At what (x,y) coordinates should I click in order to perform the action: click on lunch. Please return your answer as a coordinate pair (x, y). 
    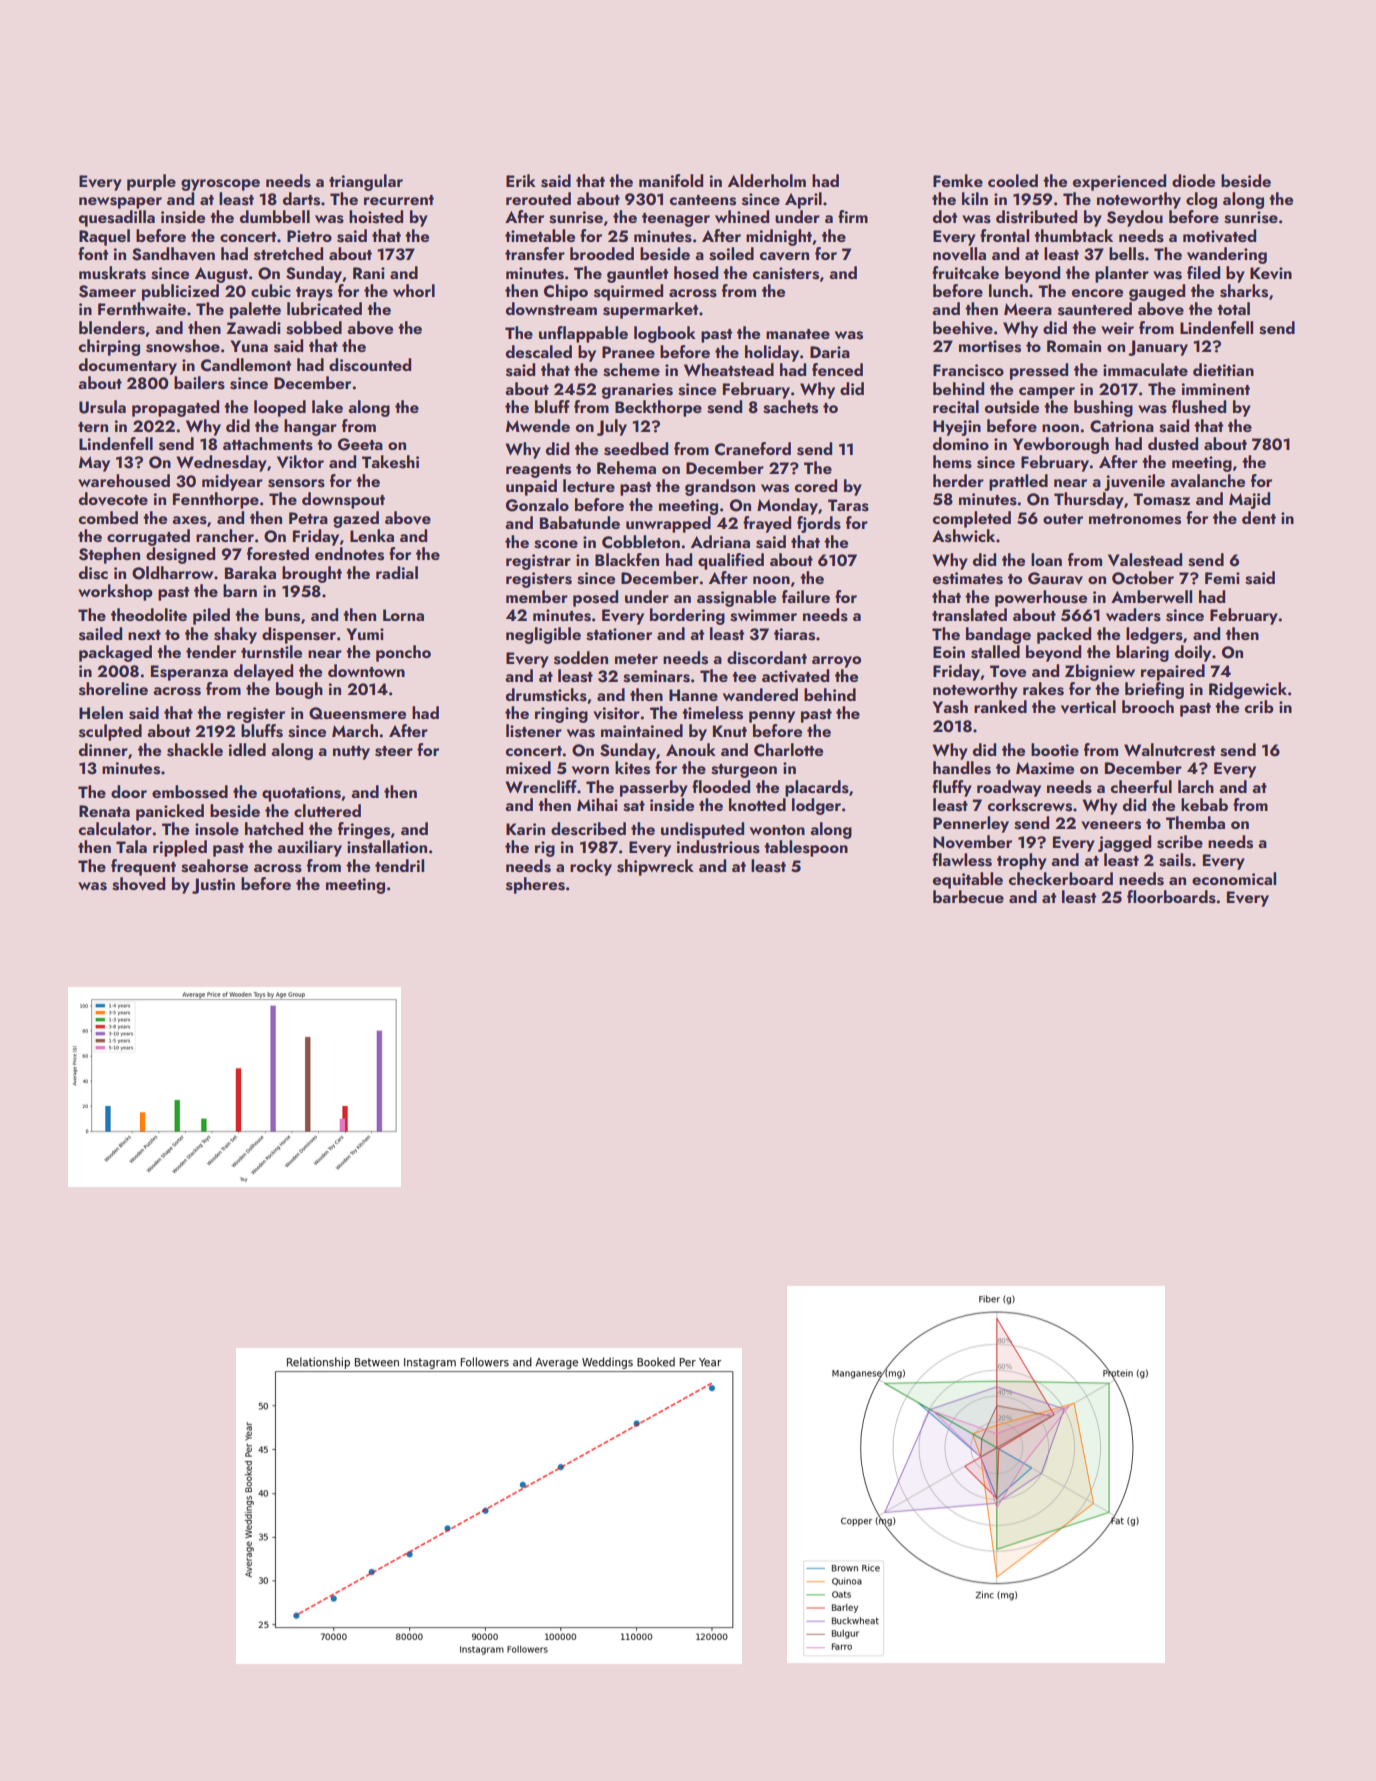
    Looking at the image, I should click on (1008, 290).
